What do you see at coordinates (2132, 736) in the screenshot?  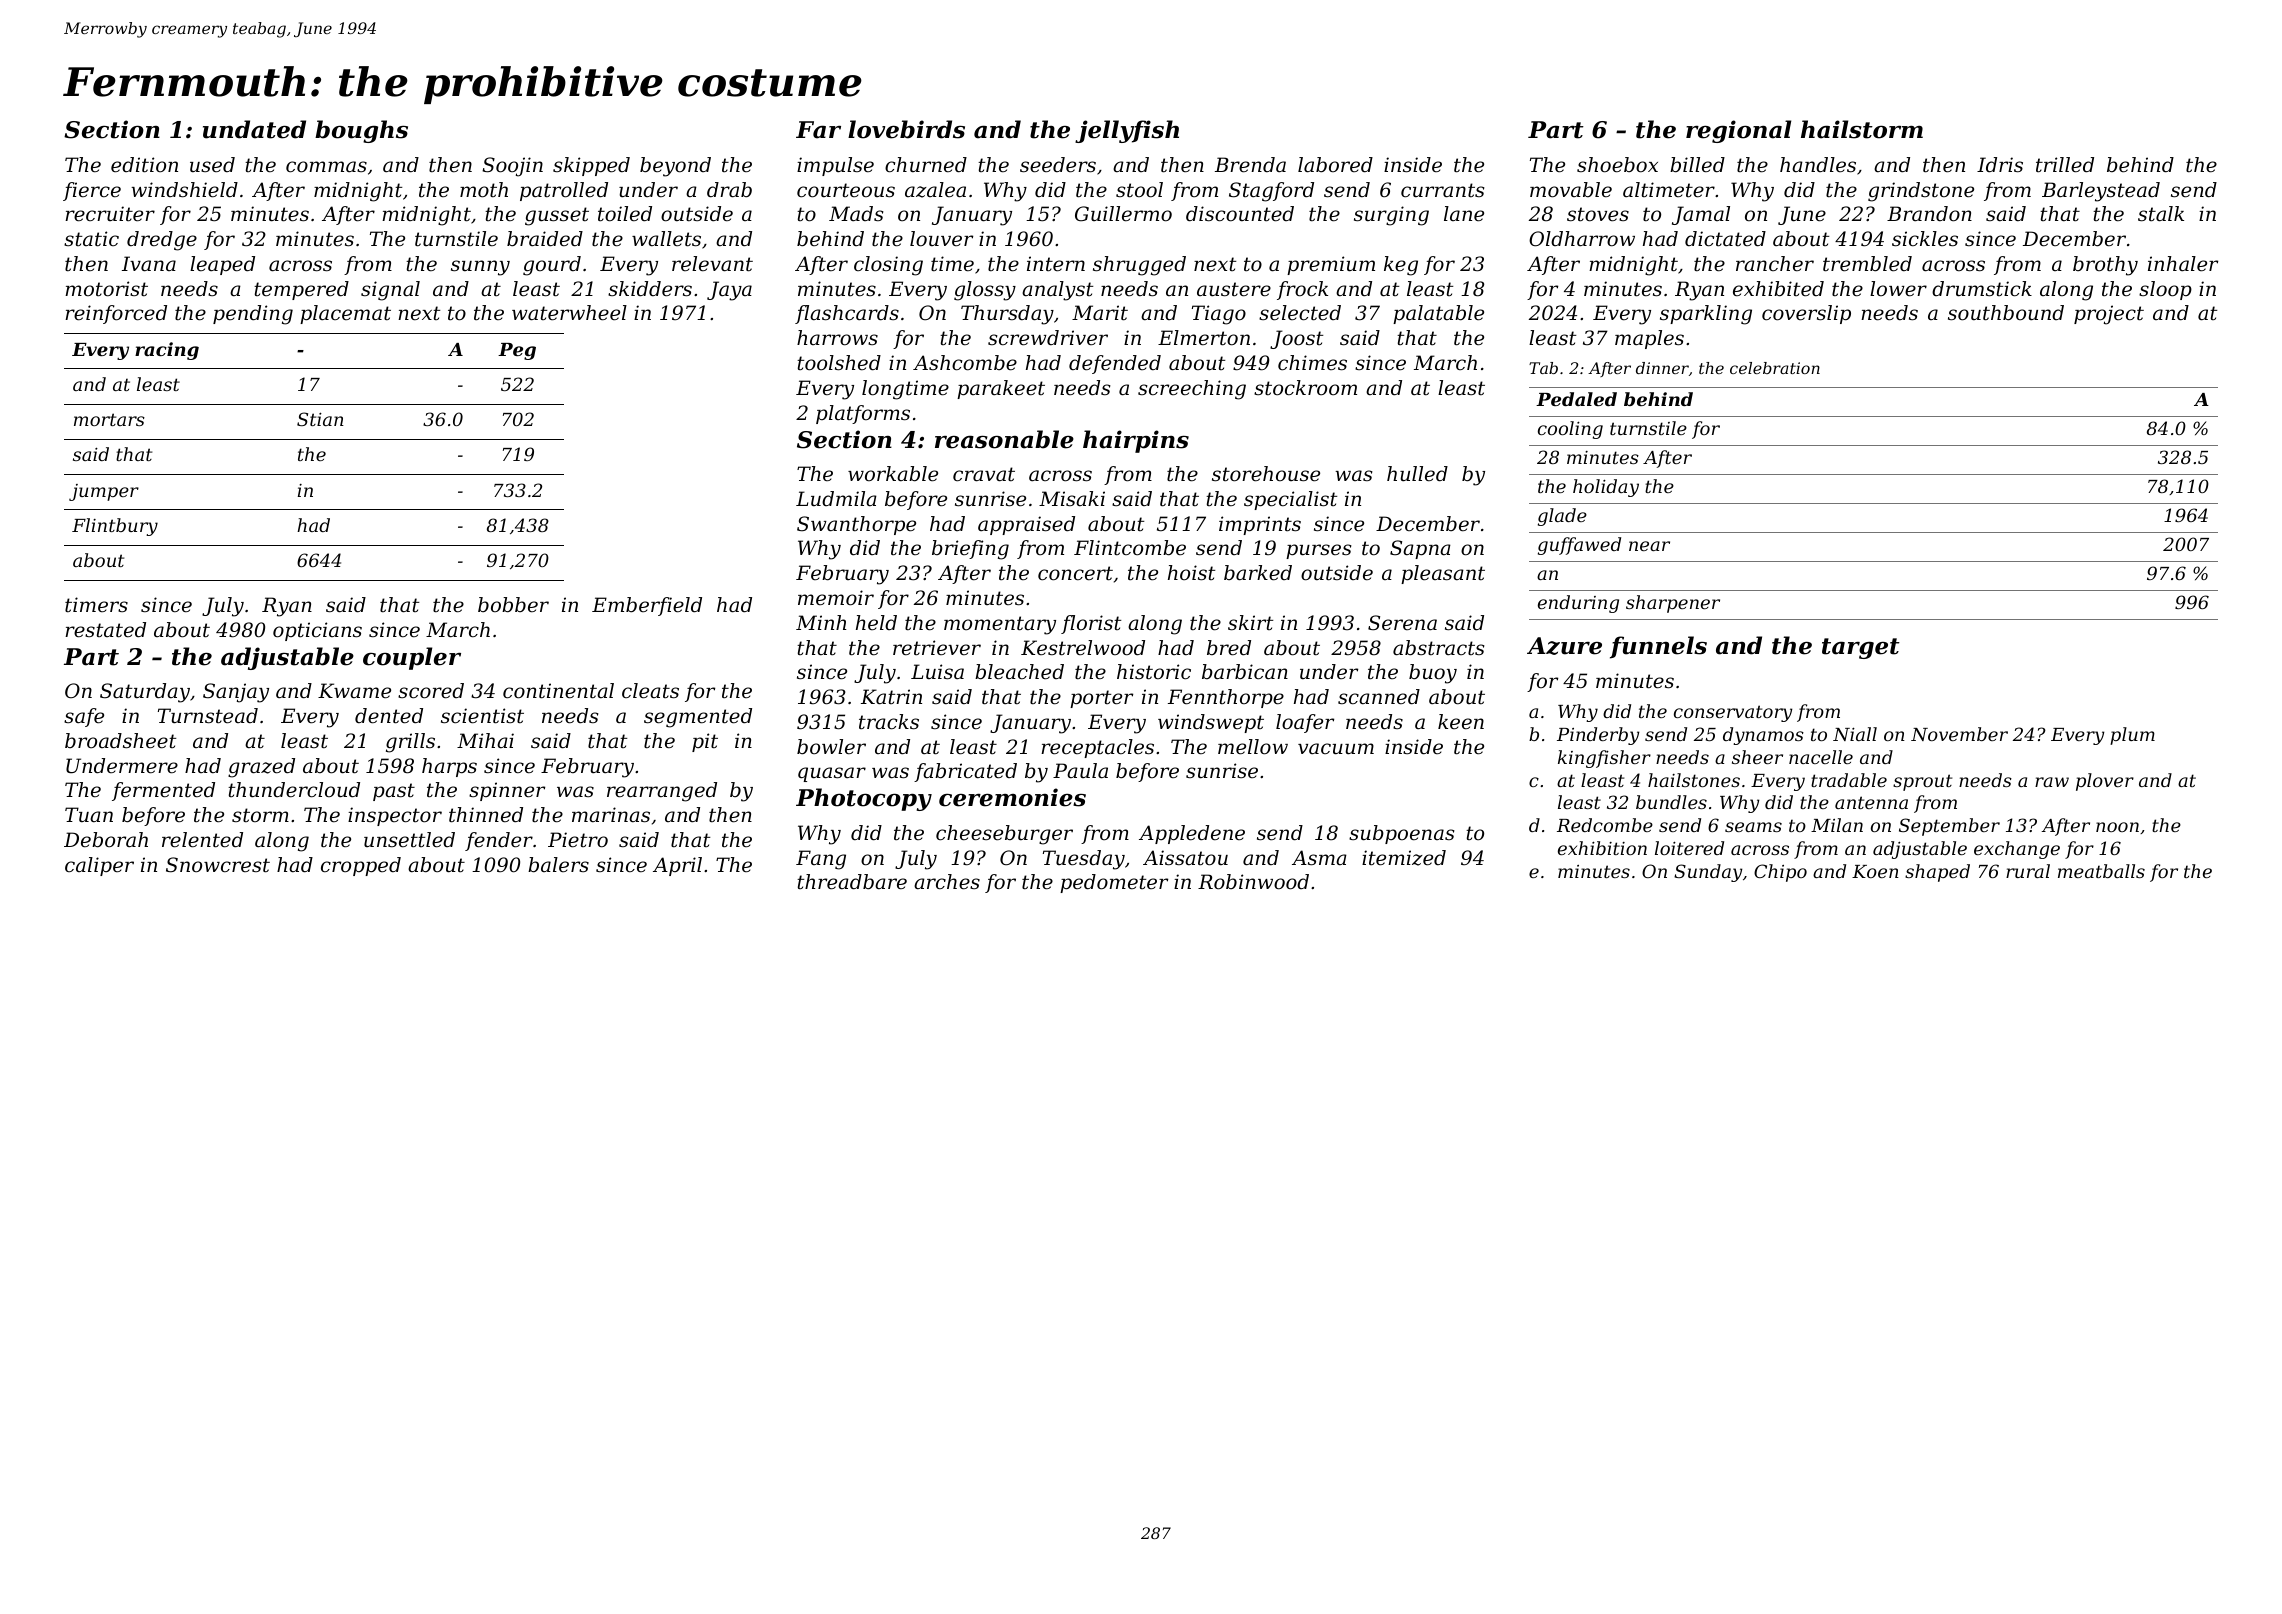 I see `plum` at bounding box center [2132, 736].
